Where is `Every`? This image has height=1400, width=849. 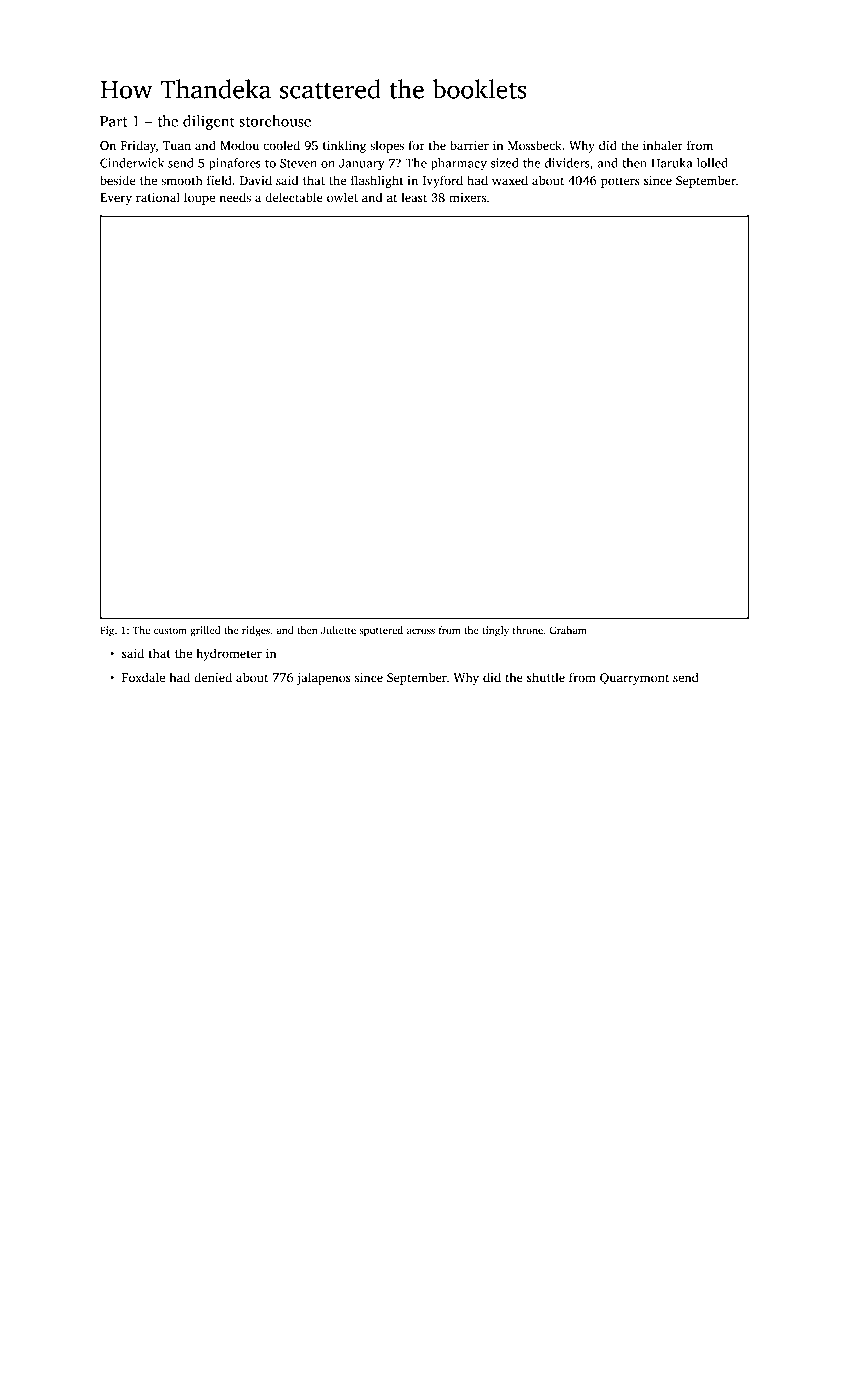
Every is located at coordinates (116, 199).
